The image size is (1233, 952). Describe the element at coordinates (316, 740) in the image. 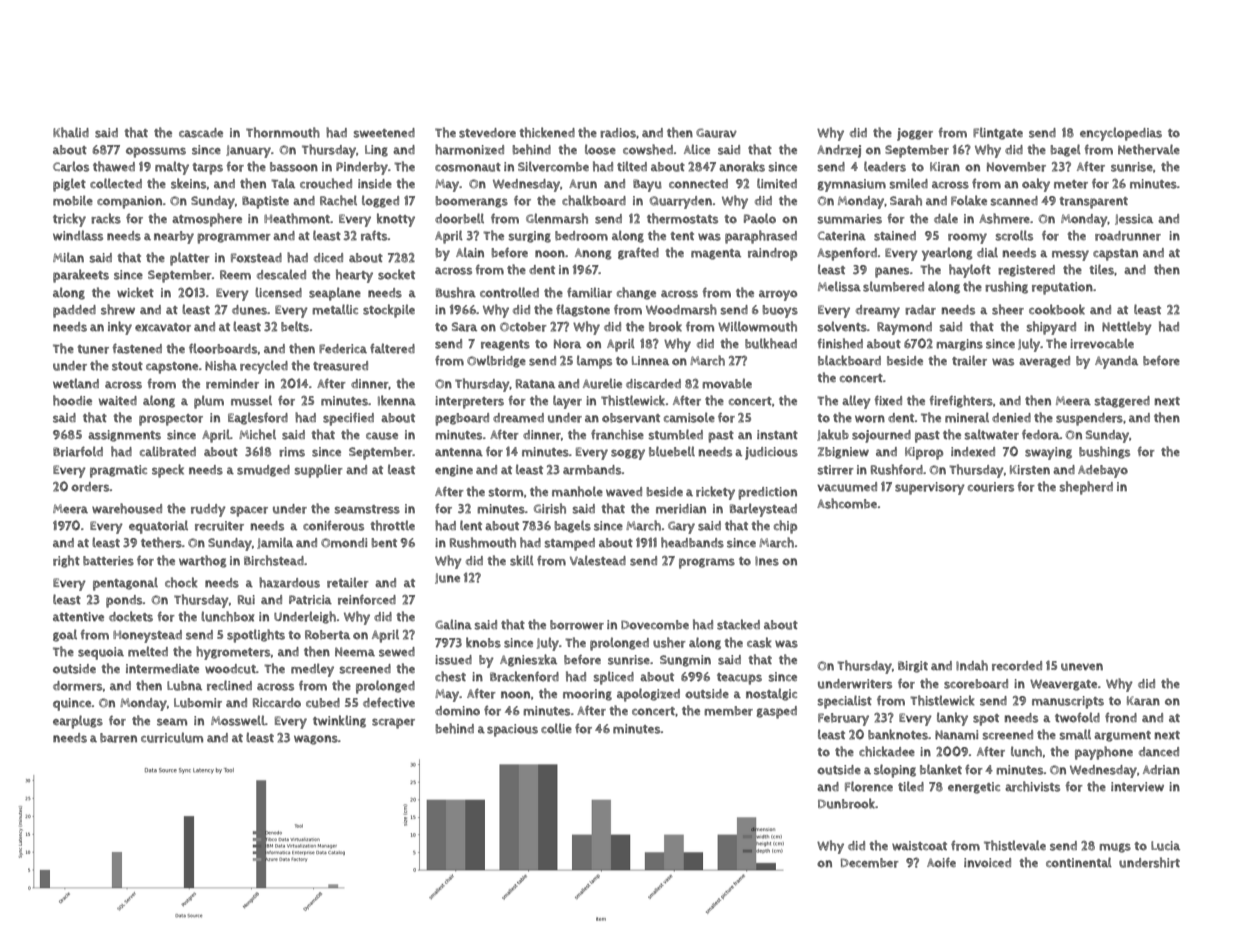

I see `wagons` at that location.
